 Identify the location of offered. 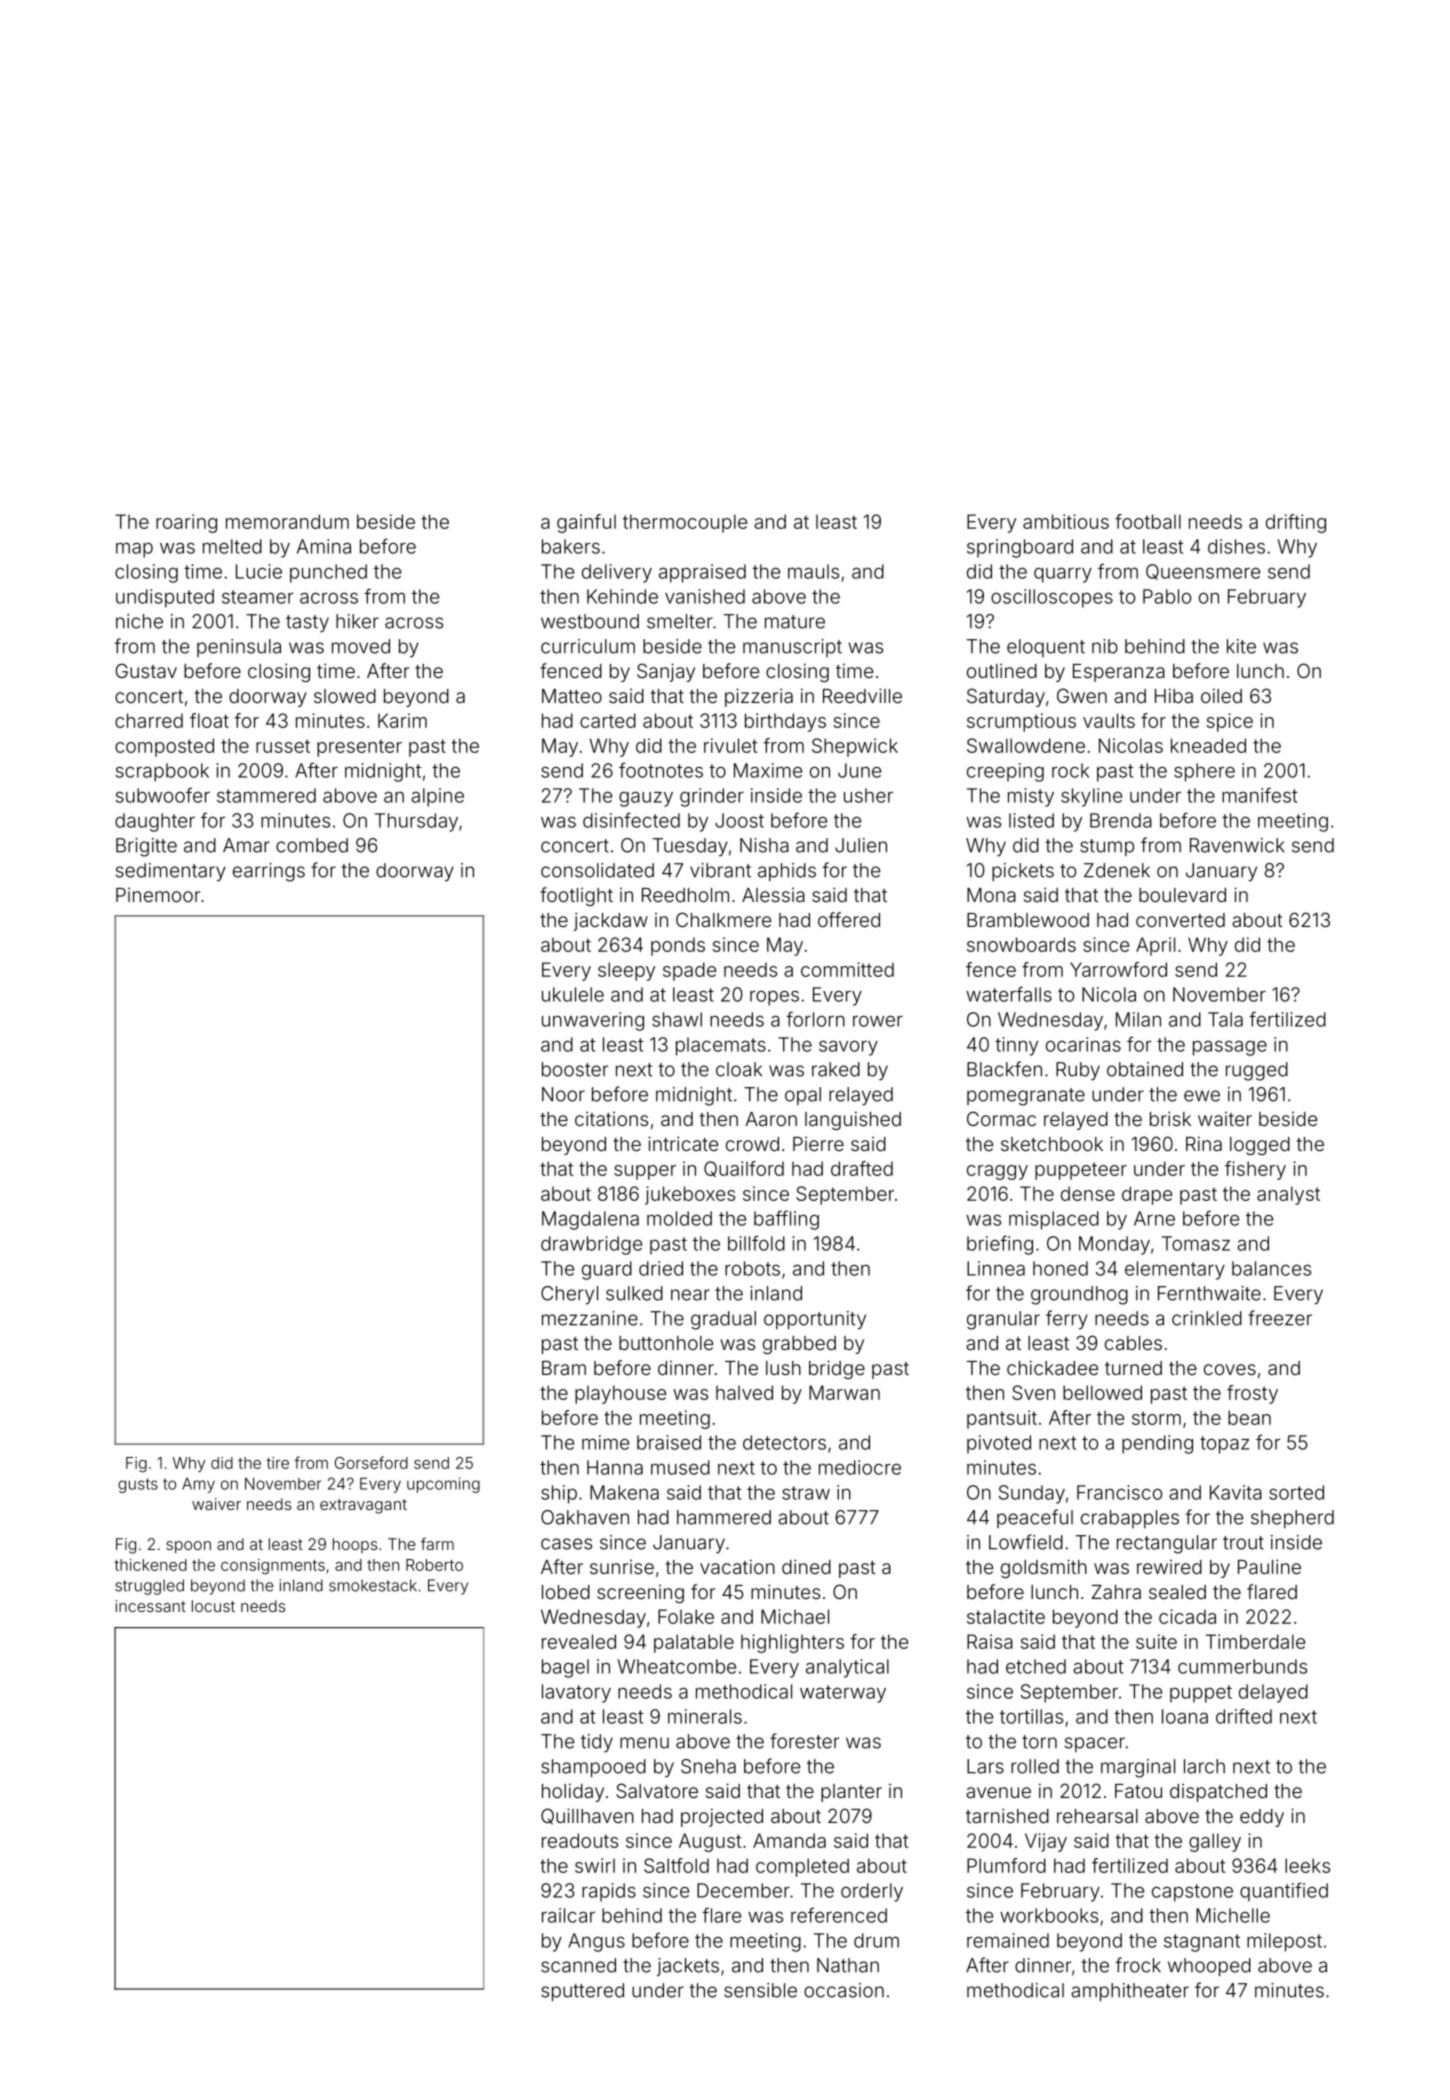
(849, 919).
